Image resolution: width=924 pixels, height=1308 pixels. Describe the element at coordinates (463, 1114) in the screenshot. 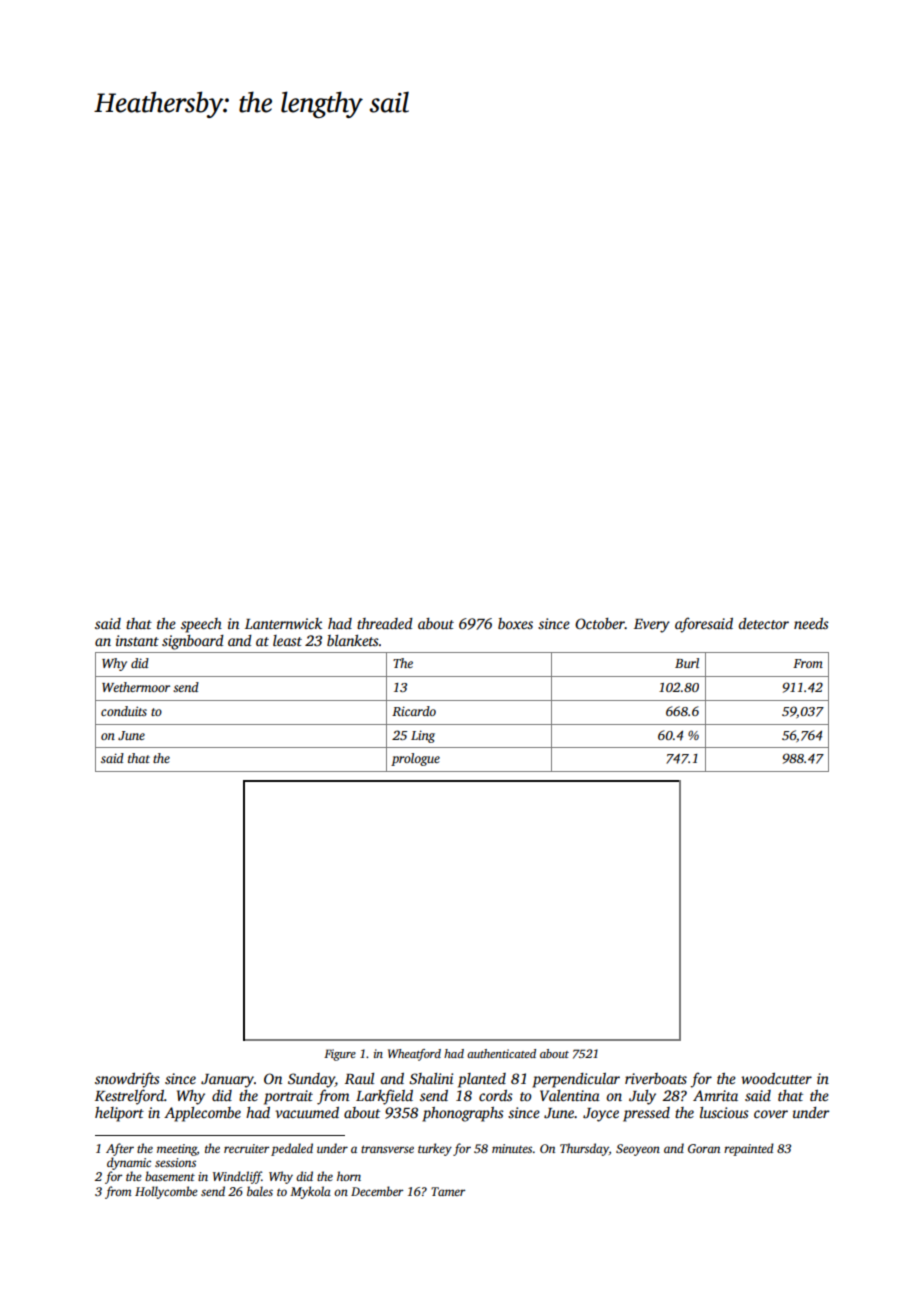

I see `phonographs` at that location.
